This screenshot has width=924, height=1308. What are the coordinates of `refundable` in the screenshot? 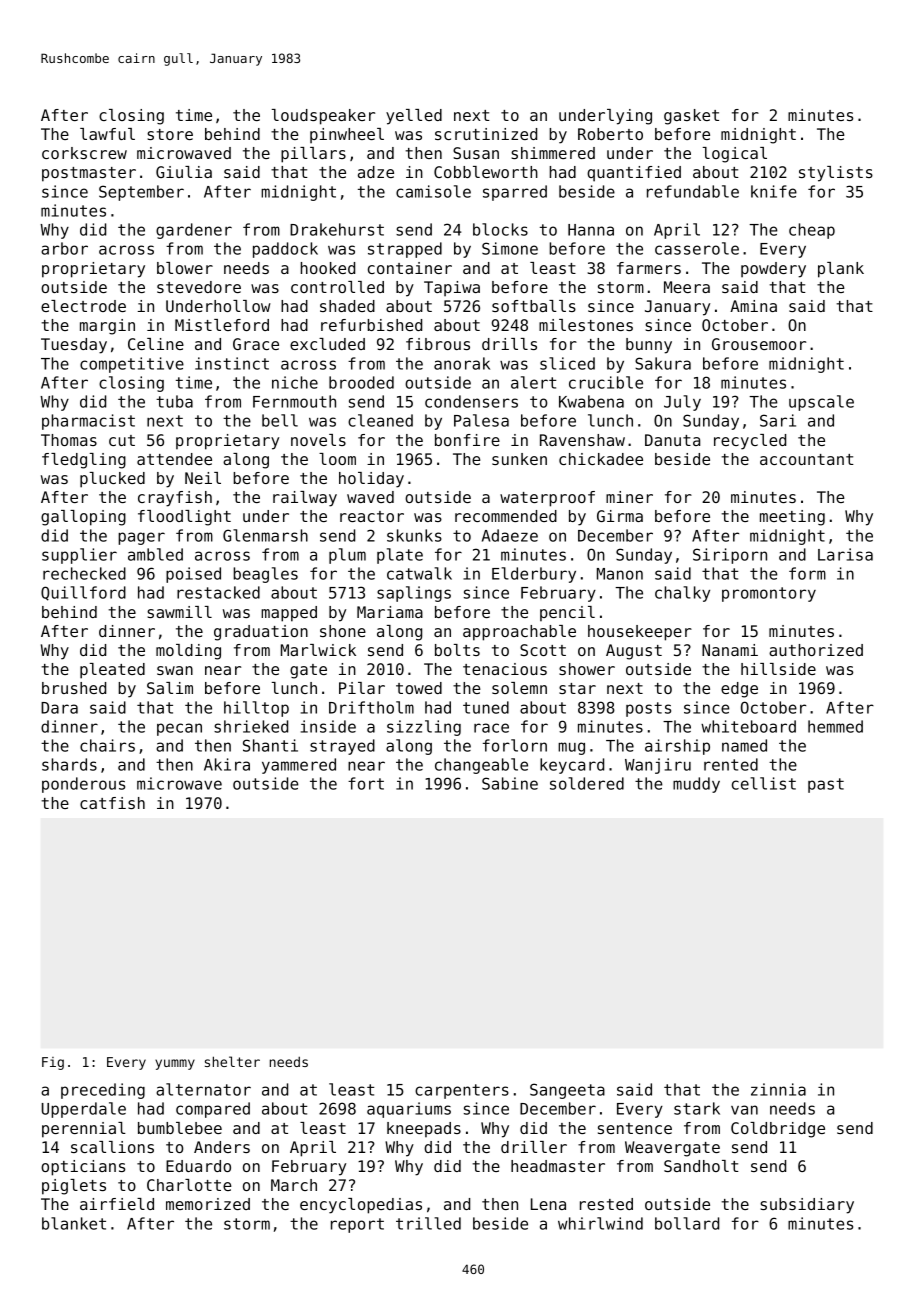 It's located at (693, 191).
